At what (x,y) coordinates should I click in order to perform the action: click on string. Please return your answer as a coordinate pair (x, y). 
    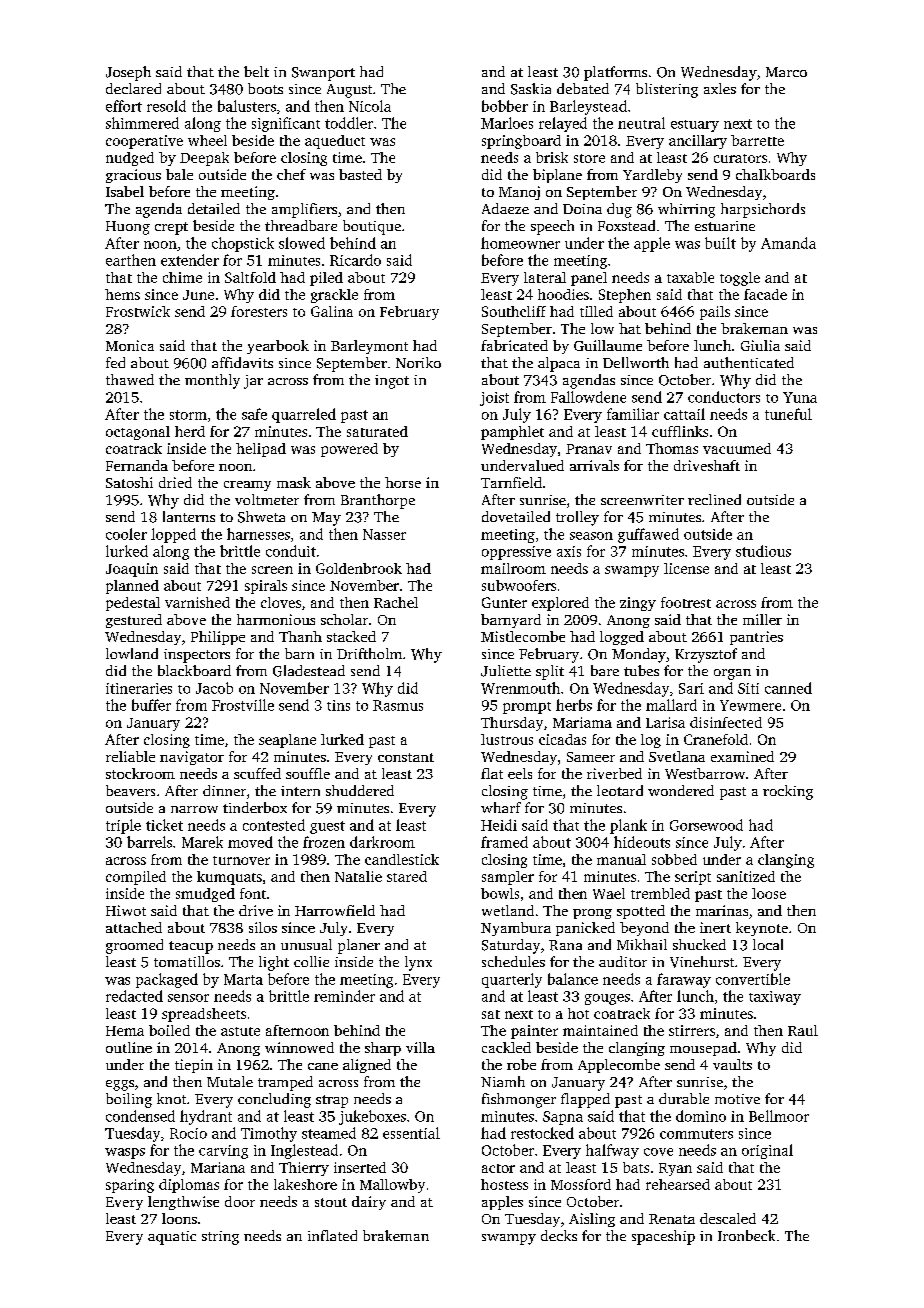
    Looking at the image, I should click on (220, 1238).
